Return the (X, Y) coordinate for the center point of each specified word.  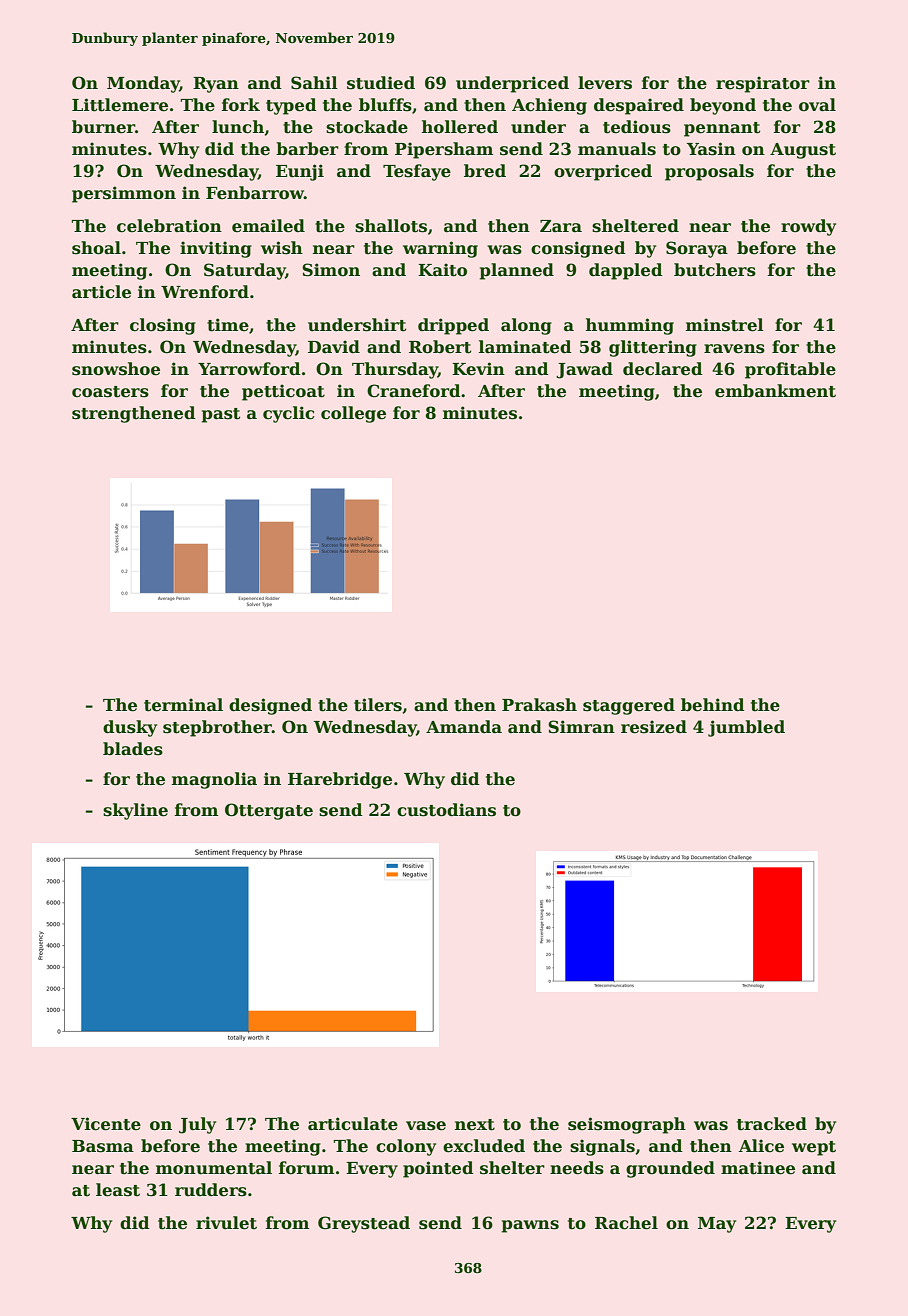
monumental (214, 1168)
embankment (775, 391)
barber (307, 149)
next (475, 1125)
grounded (670, 1169)
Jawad (584, 370)
